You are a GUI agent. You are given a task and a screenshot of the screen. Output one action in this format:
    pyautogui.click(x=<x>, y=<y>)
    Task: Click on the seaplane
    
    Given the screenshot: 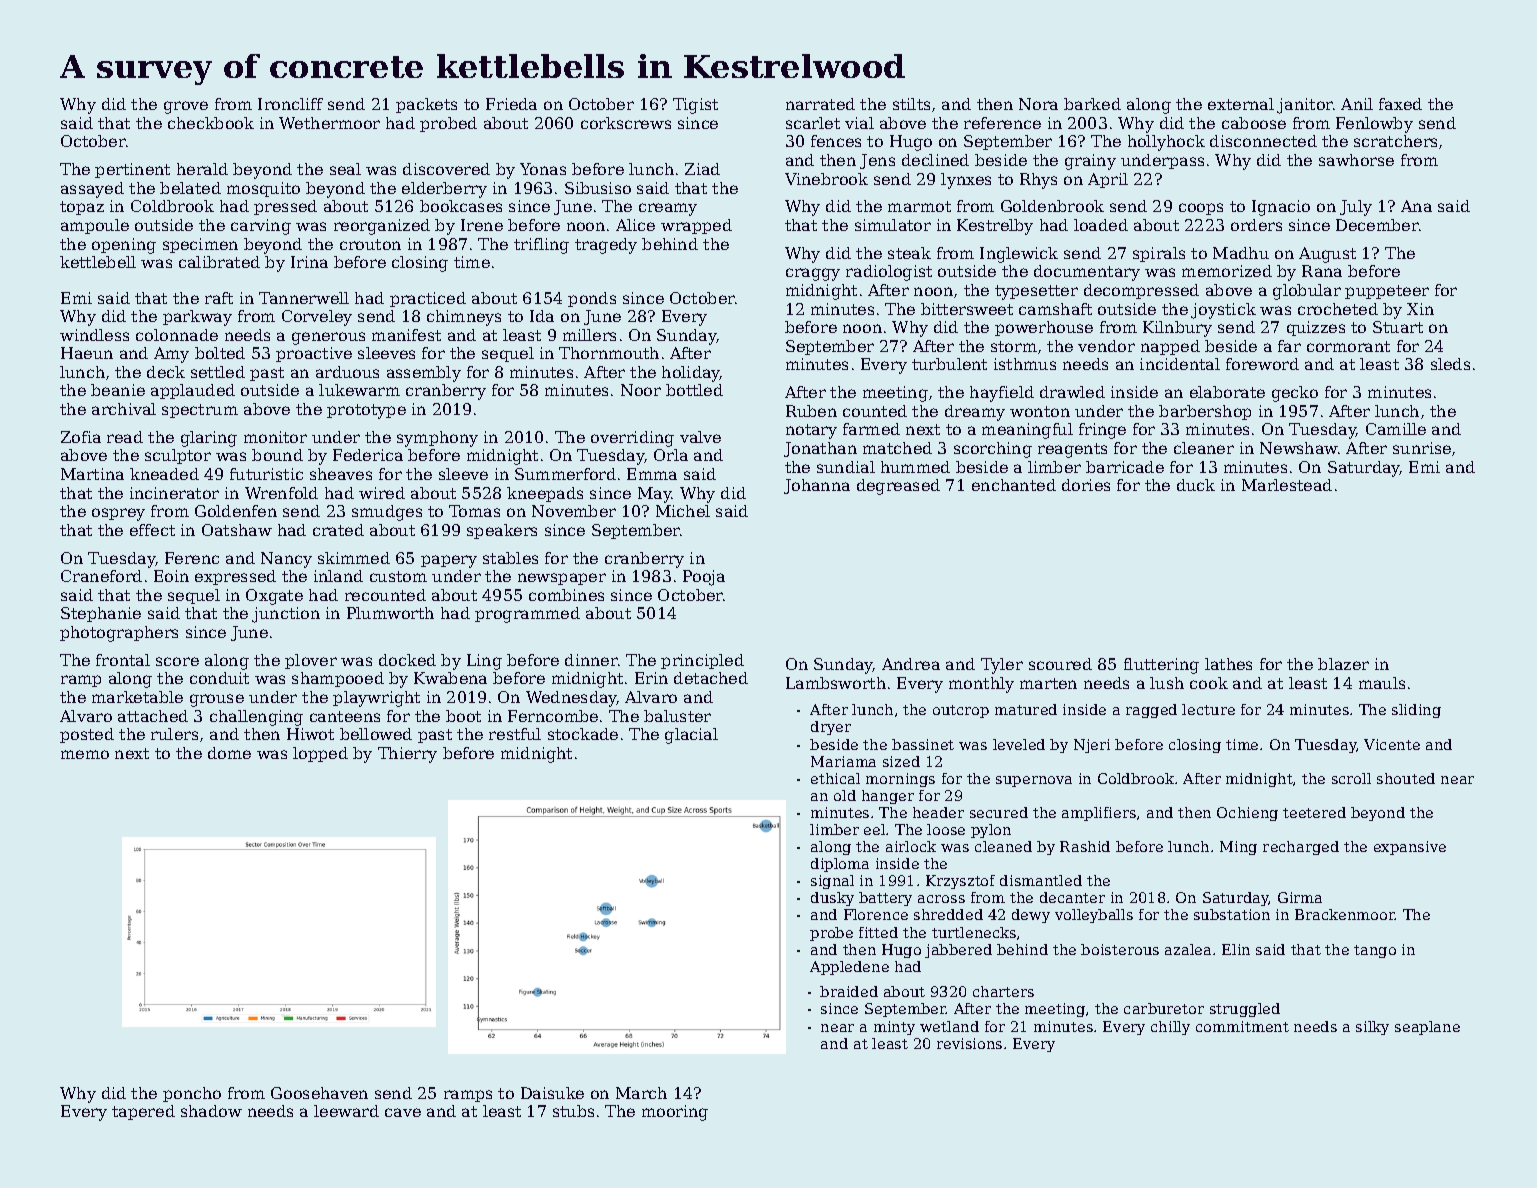 What is the action you would take?
    pyautogui.click(x=1427, y=1028)
